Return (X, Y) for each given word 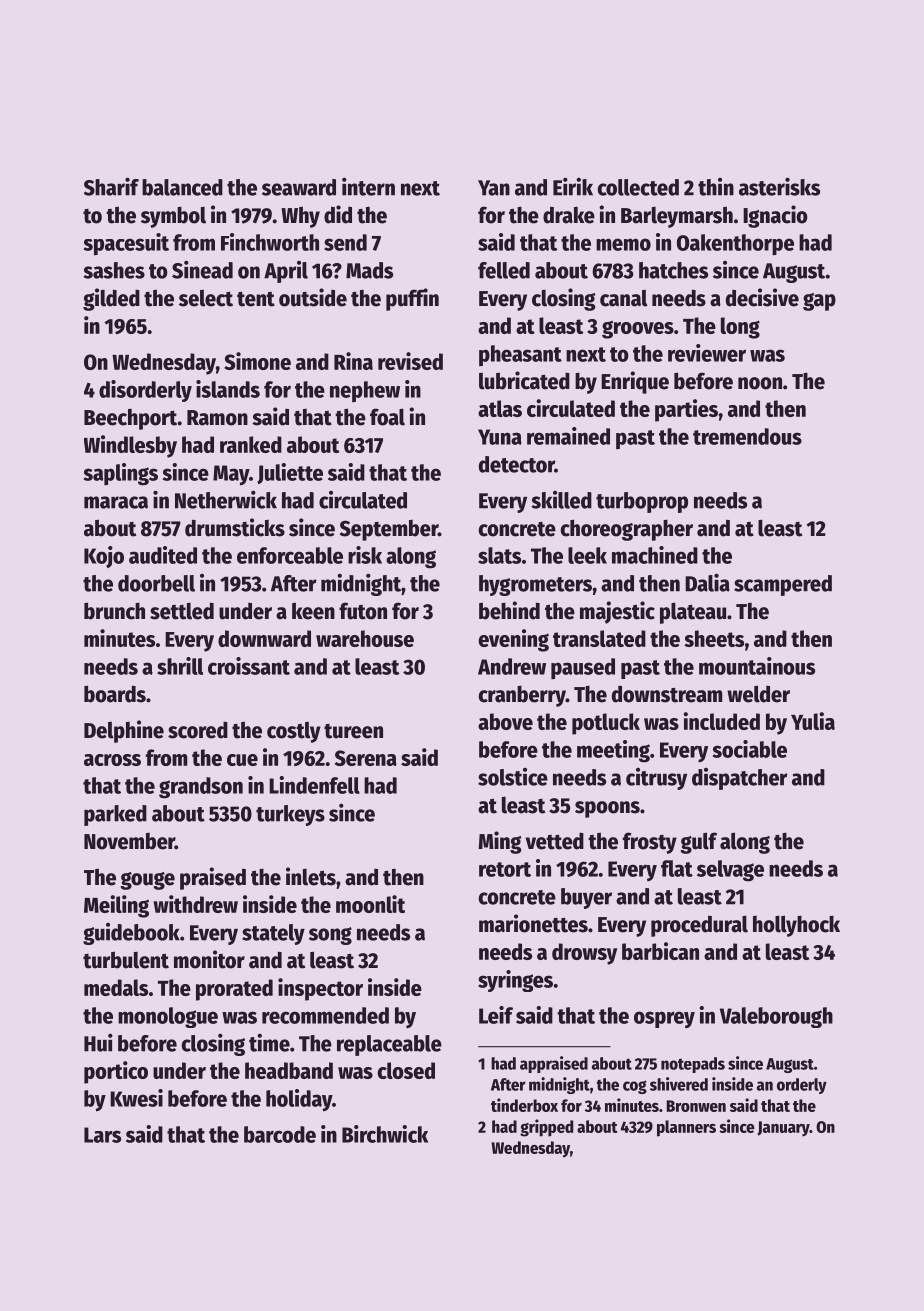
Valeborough (776, 1017)
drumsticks (235, 527)
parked (115, 815)
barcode (280, 1134)
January (783, 1129)
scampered (783, 585)
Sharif (111, 186)
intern (368, 186)
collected (638, 187)
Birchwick (385, 1134)
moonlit (370, 904)
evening (513, 640)
